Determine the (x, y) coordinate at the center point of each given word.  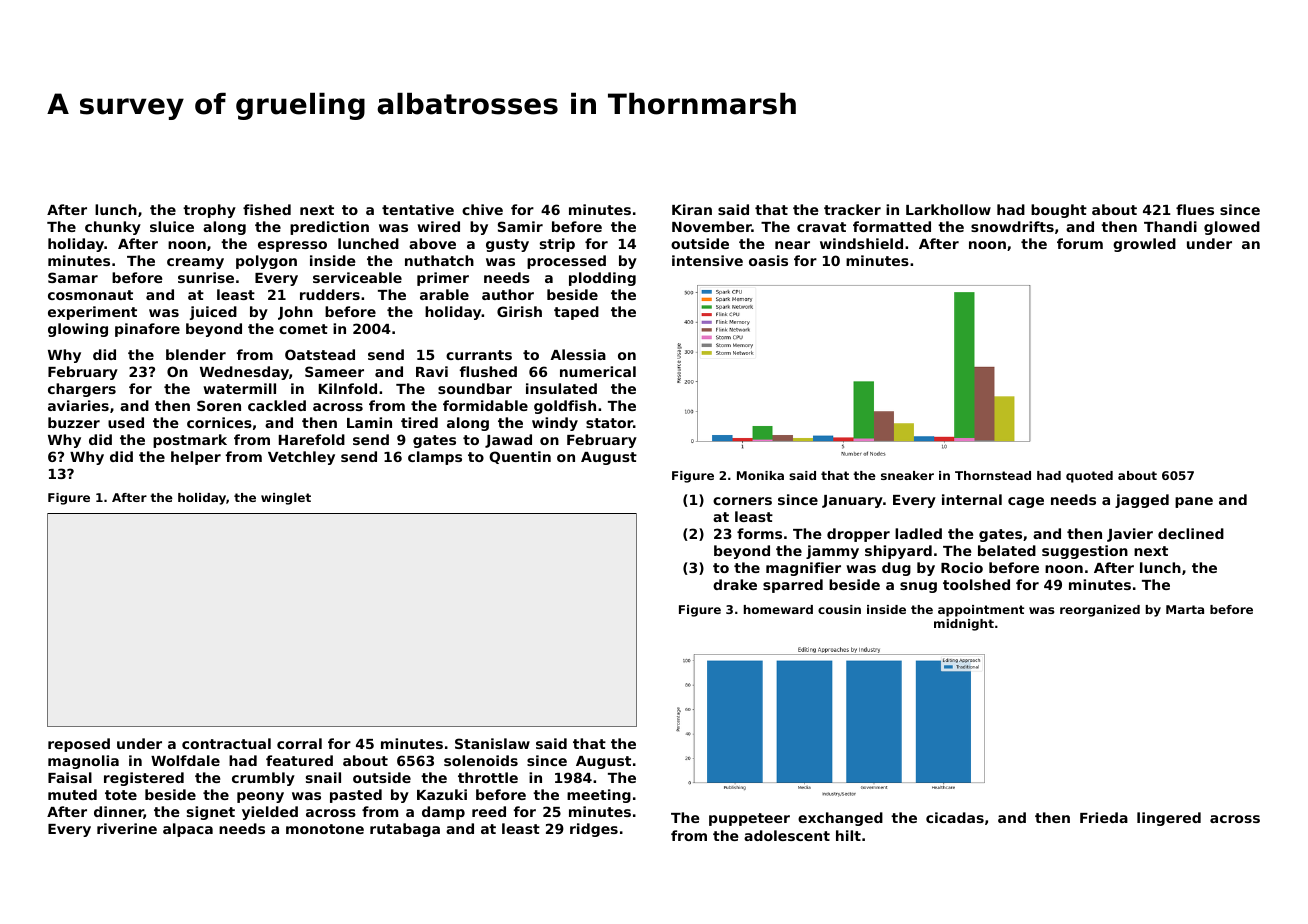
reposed (79, 745)
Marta (1185, 609)
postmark (190, 441)
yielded (270, 813)
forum (1080, 243)
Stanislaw (492, 743)
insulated (561, 388)
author (508, 294)
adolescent (787, 835)
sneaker (907, 475)
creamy (195, 263)
